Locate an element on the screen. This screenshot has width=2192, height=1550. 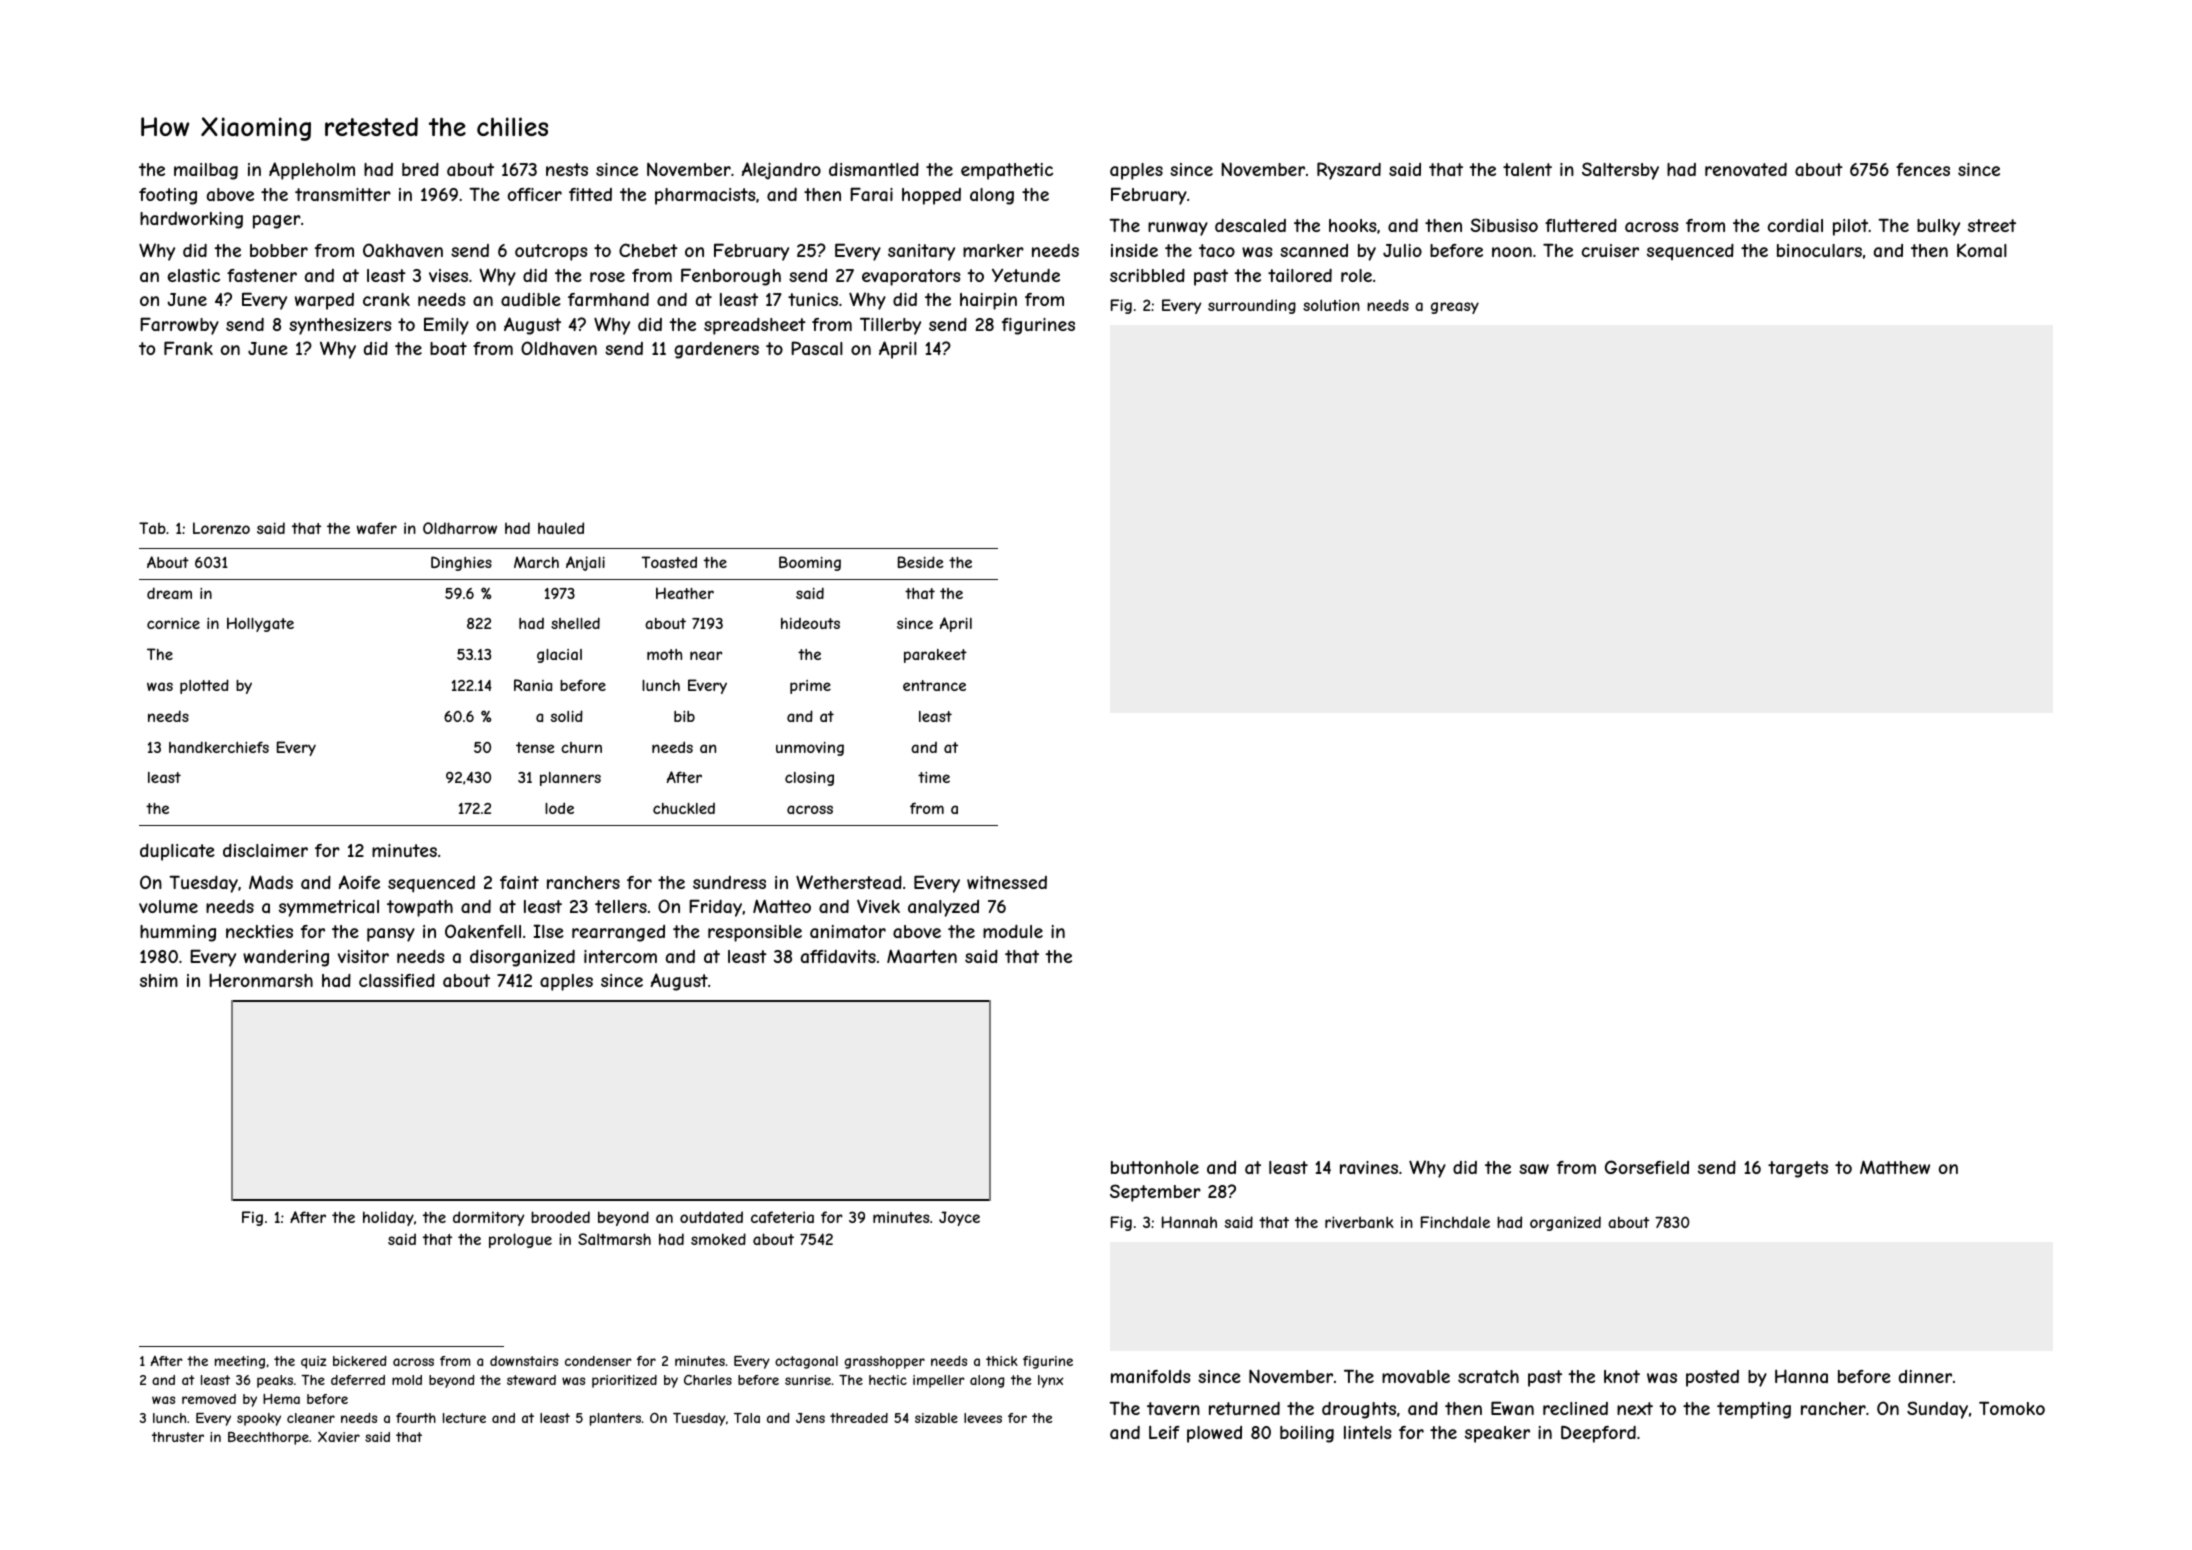
Komal is located at coordinates (1982, 250).
